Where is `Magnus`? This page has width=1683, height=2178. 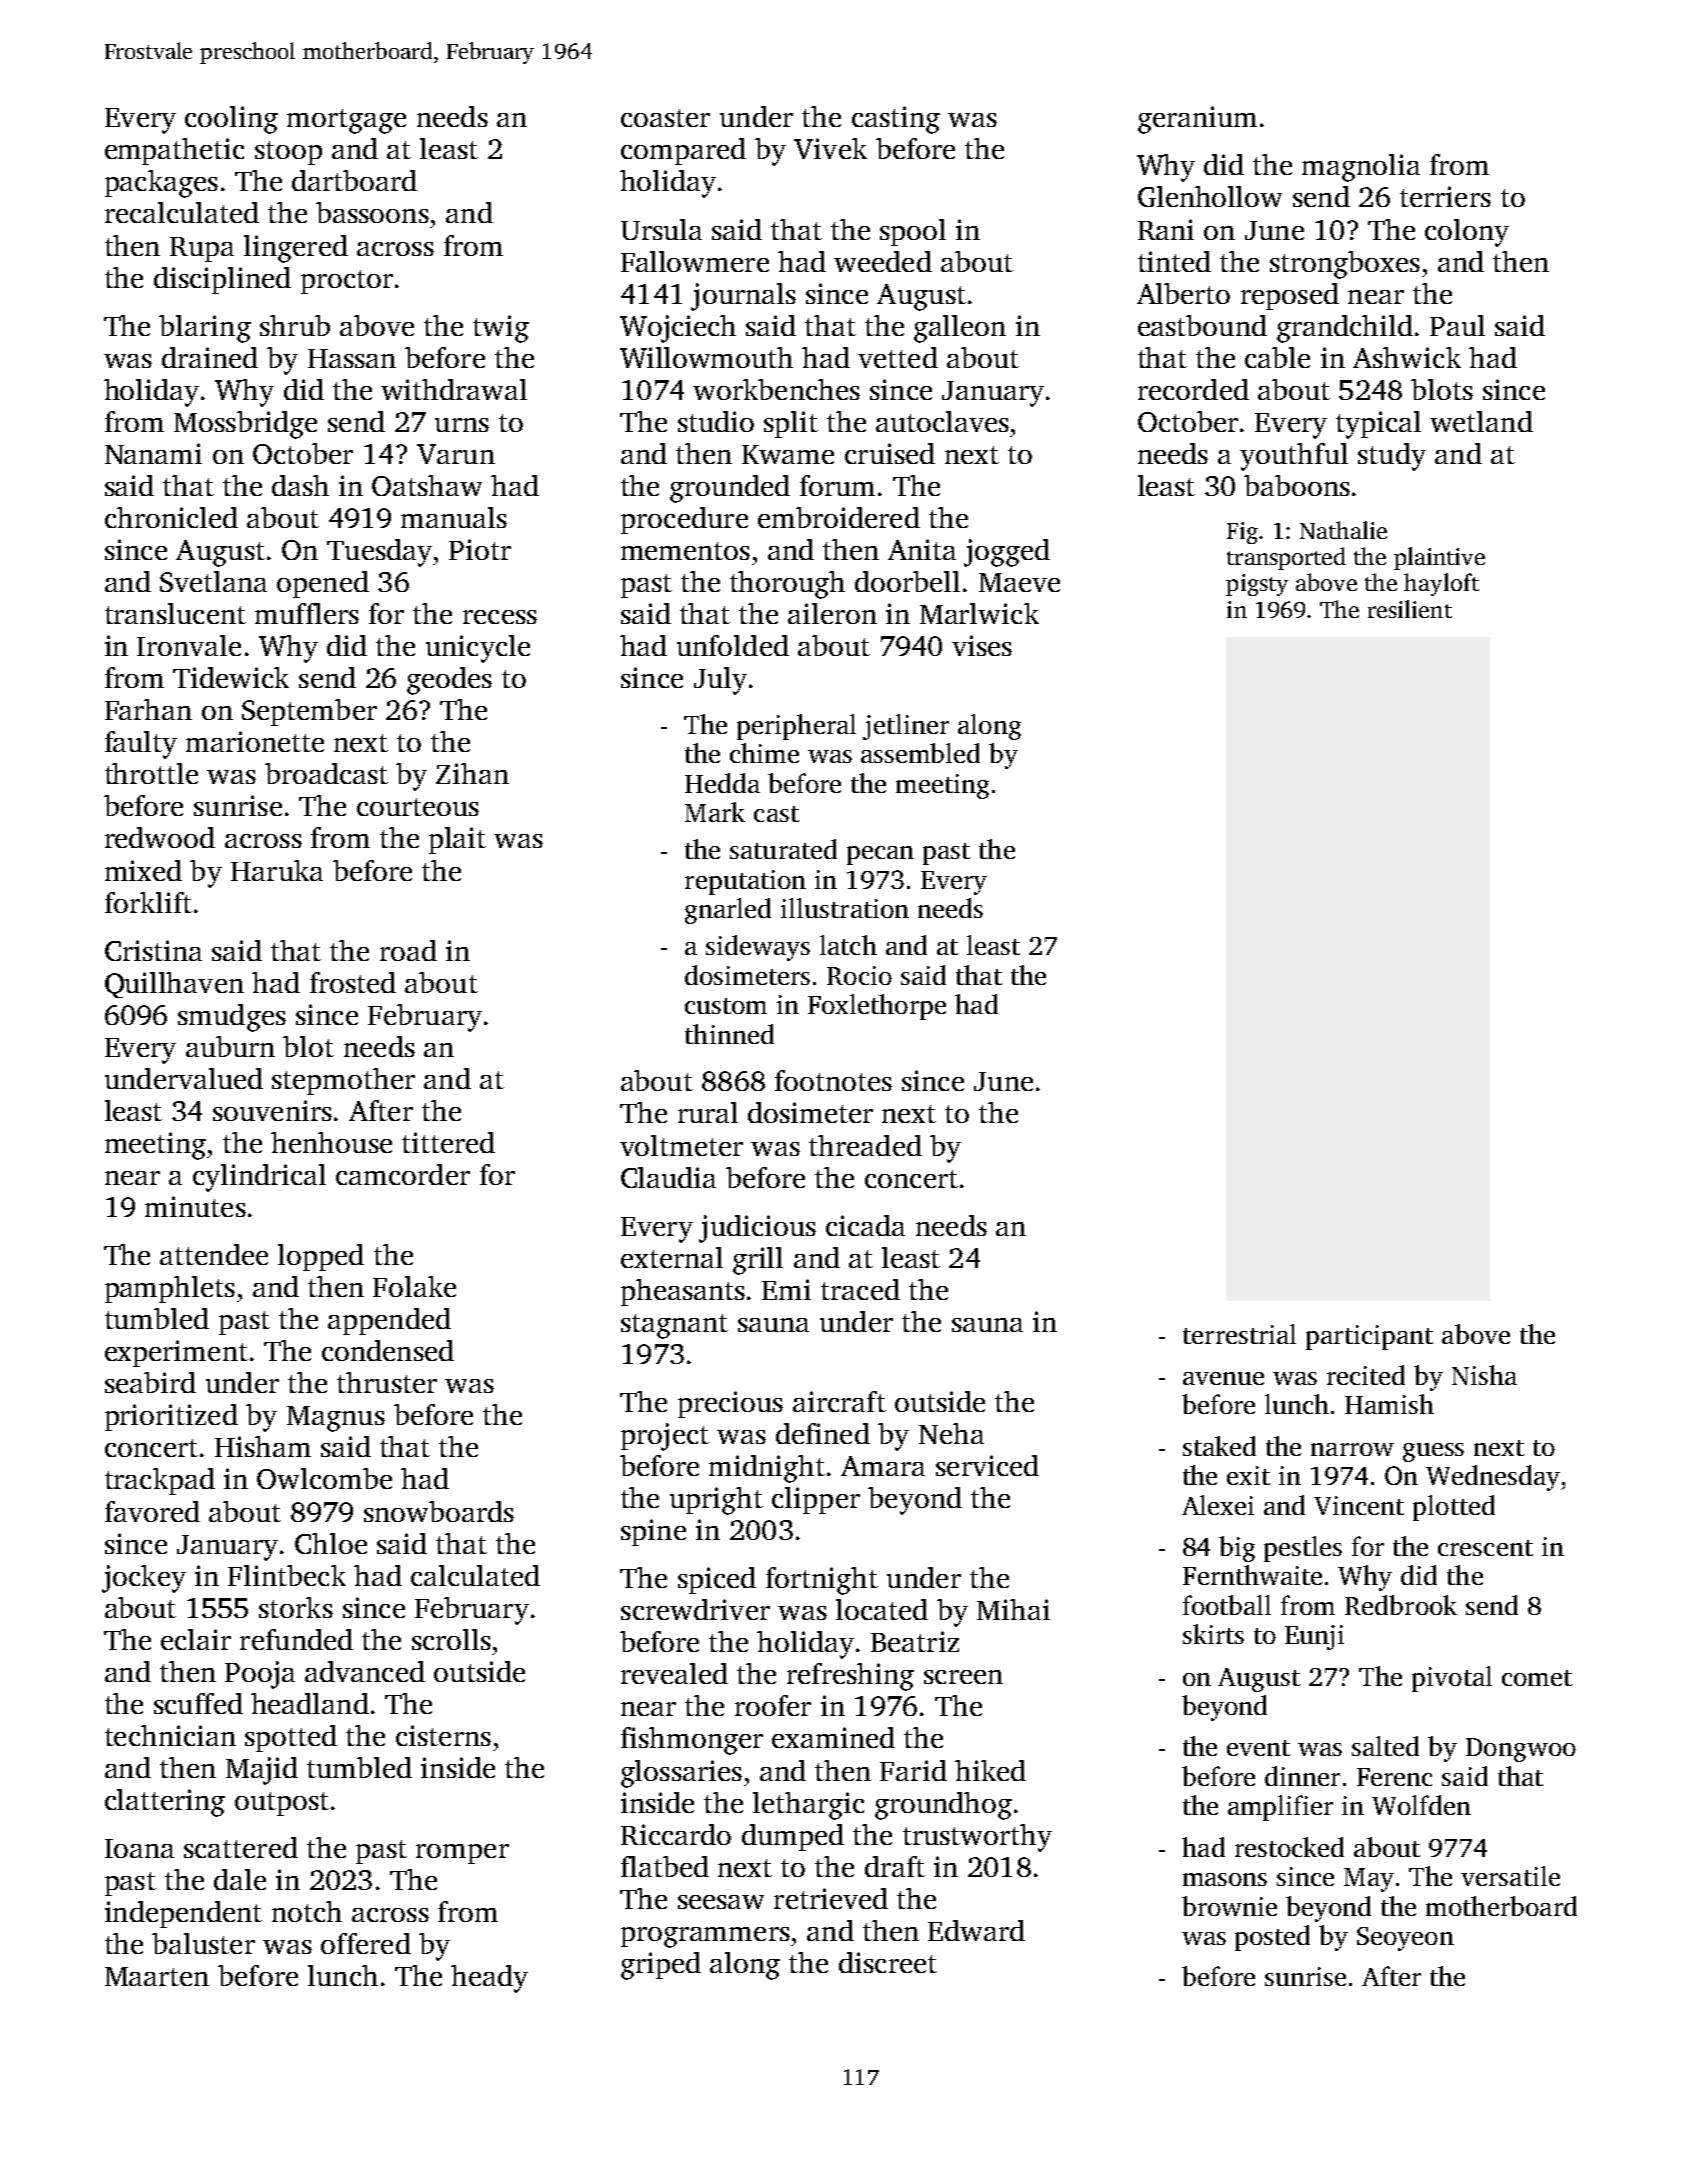 Magnus is located at coordinates (336, 1419).
